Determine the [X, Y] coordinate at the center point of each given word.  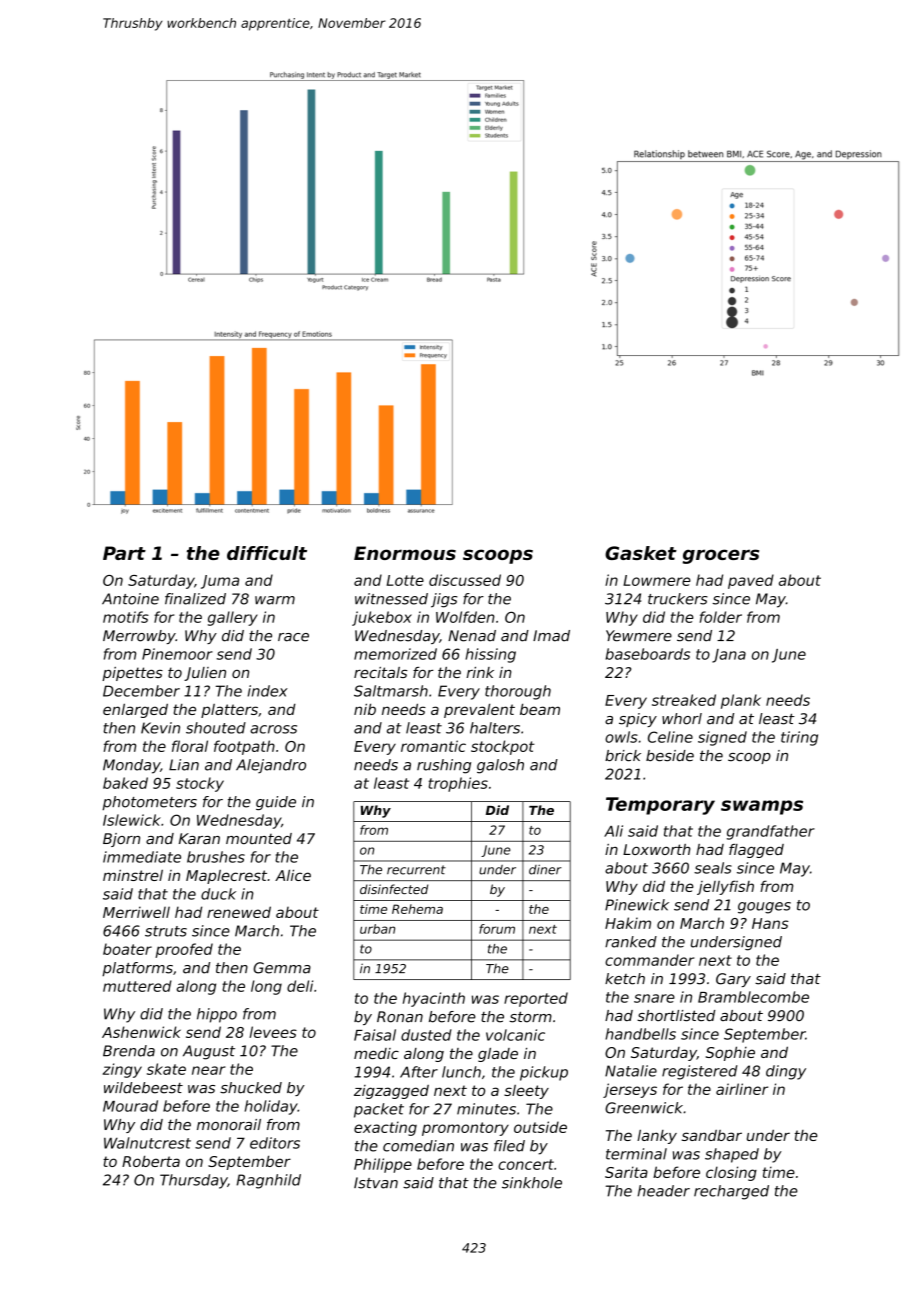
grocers [721, 556]
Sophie [730, 1053]
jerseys [630, 1090]
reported [536, 999]
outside [540, 1127]
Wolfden [465, 617]
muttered [137, 986]
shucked [251, 1088]
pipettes [132, 674]
